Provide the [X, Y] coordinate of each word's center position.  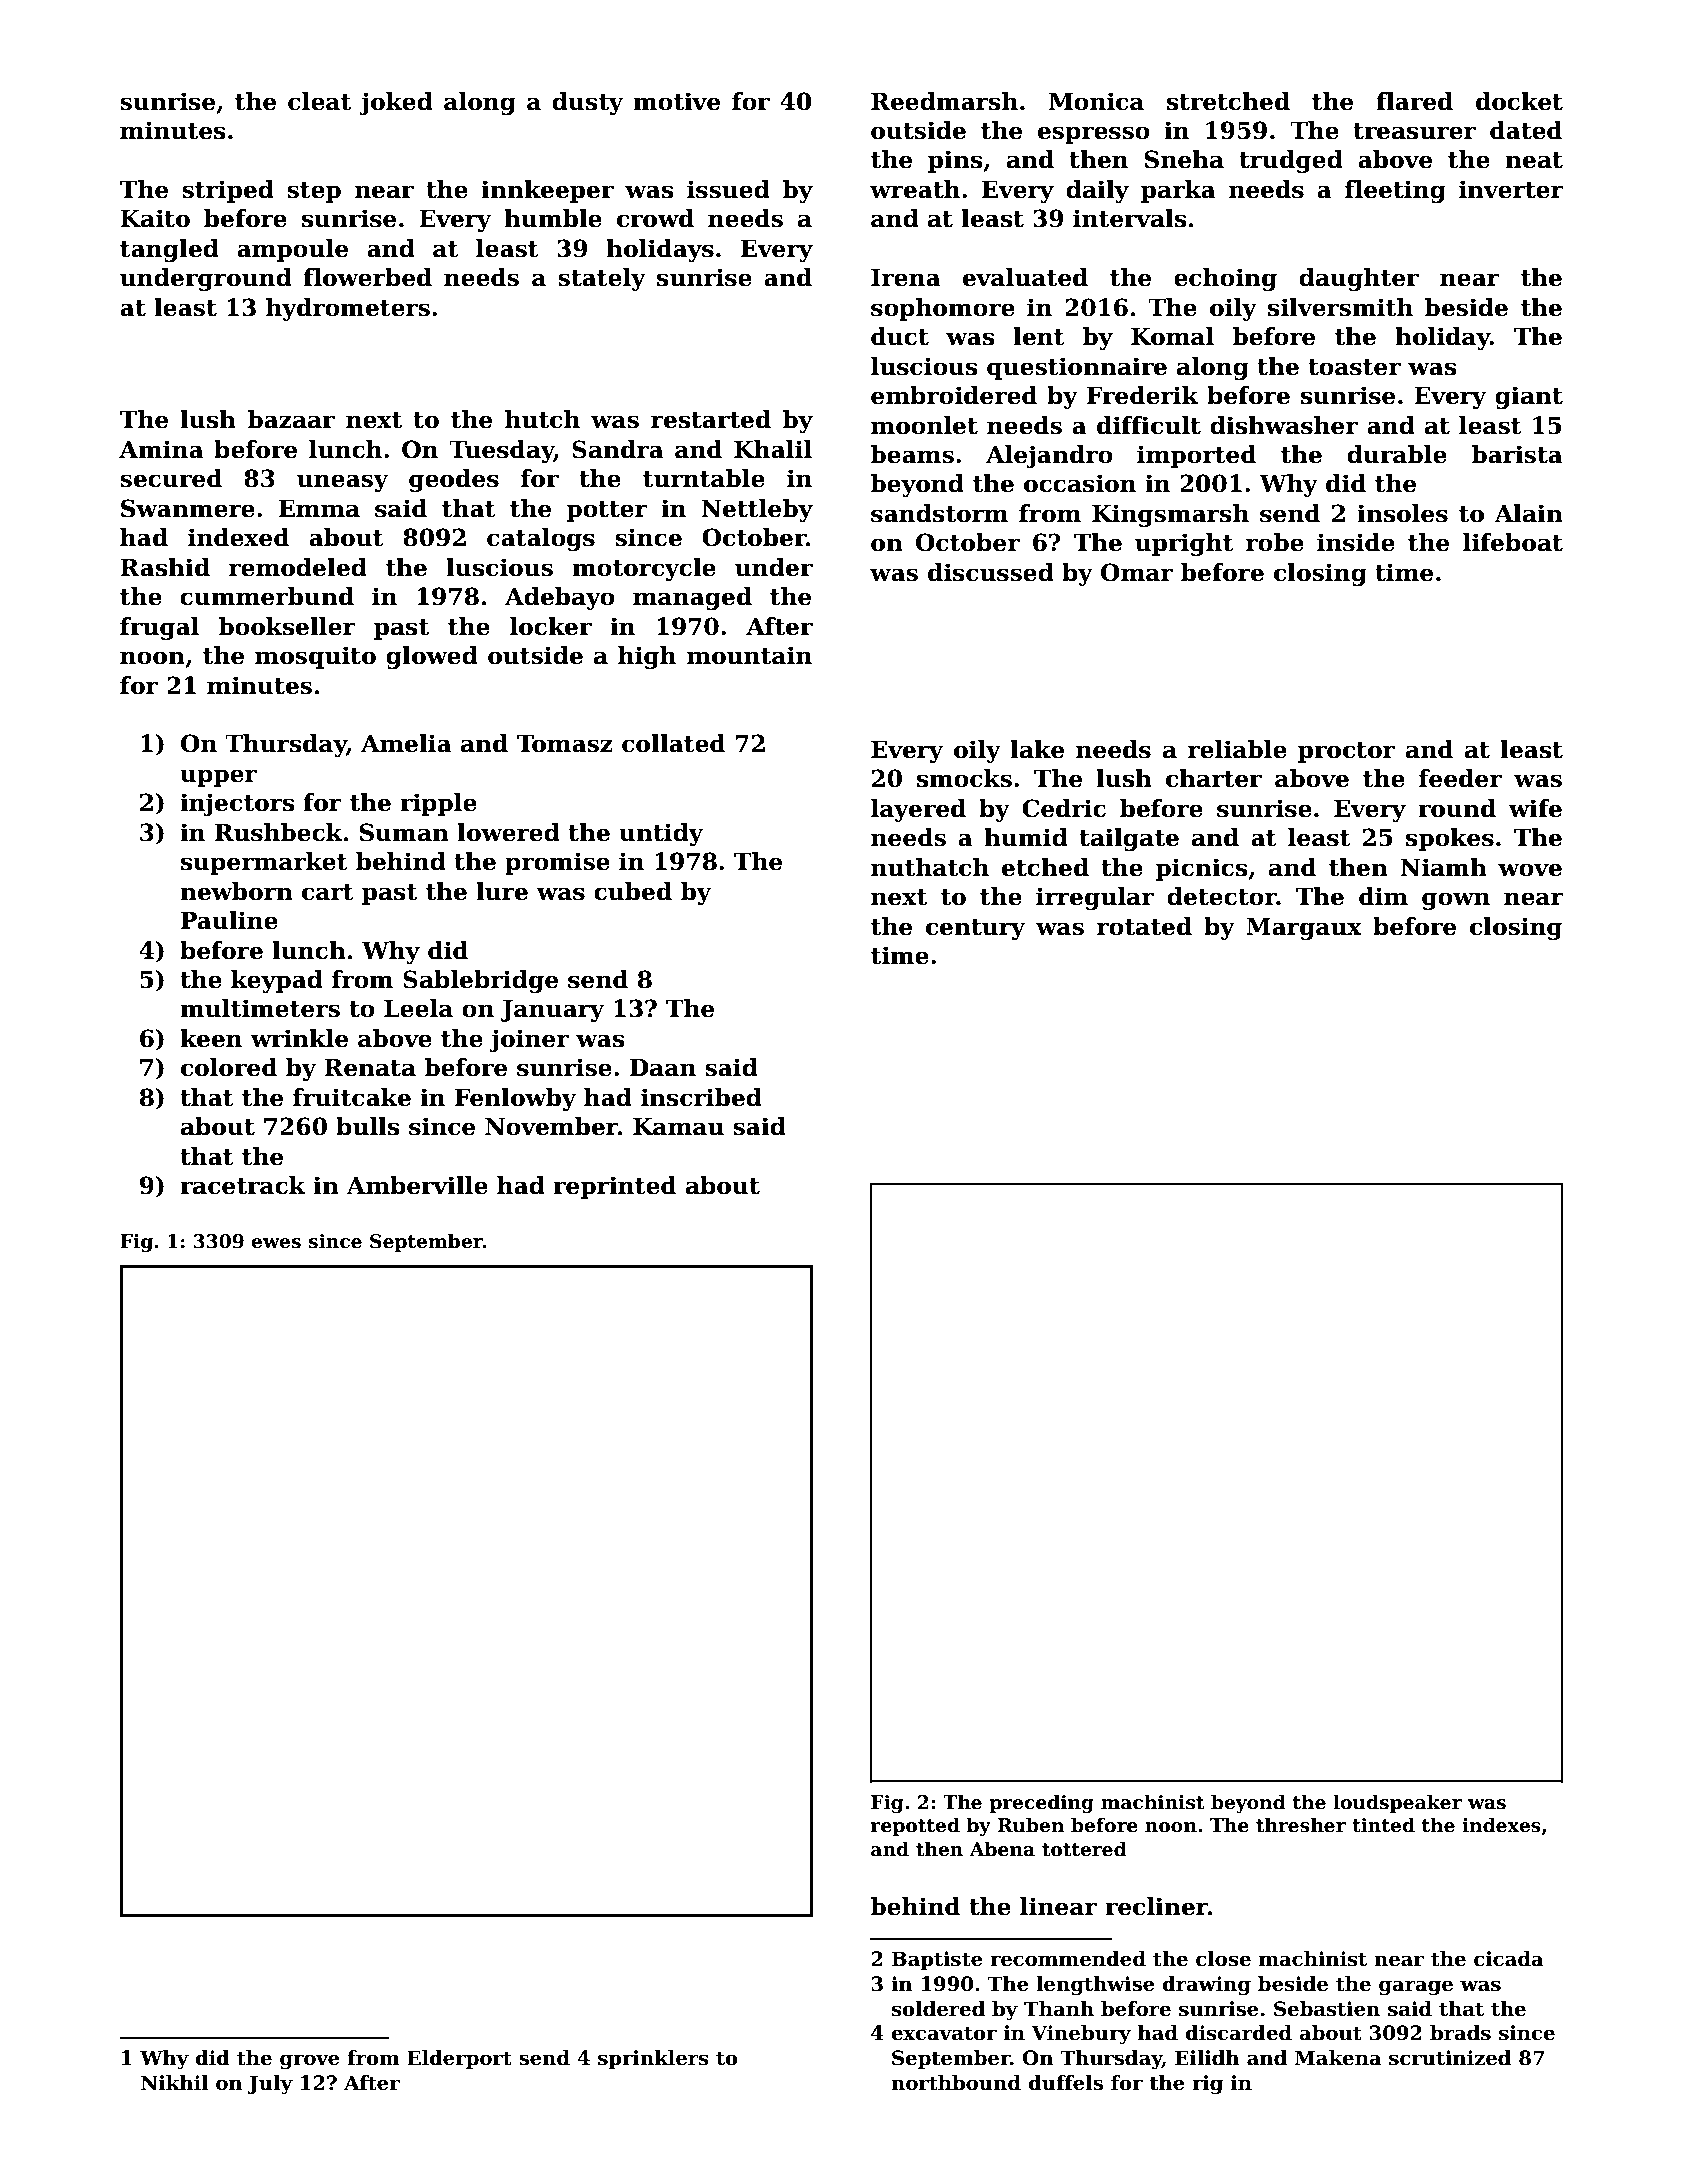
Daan [663, 1068]
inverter [1511, 189]
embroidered [954, 395]
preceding [1041, 1803]
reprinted [614, 1187]
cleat [319, 101]
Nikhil [174, 2082]
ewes [276, 1243]
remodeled [298, 567]
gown [1456, 901]
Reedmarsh [944, 101]
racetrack [243, 1185]
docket [1519, 101]
